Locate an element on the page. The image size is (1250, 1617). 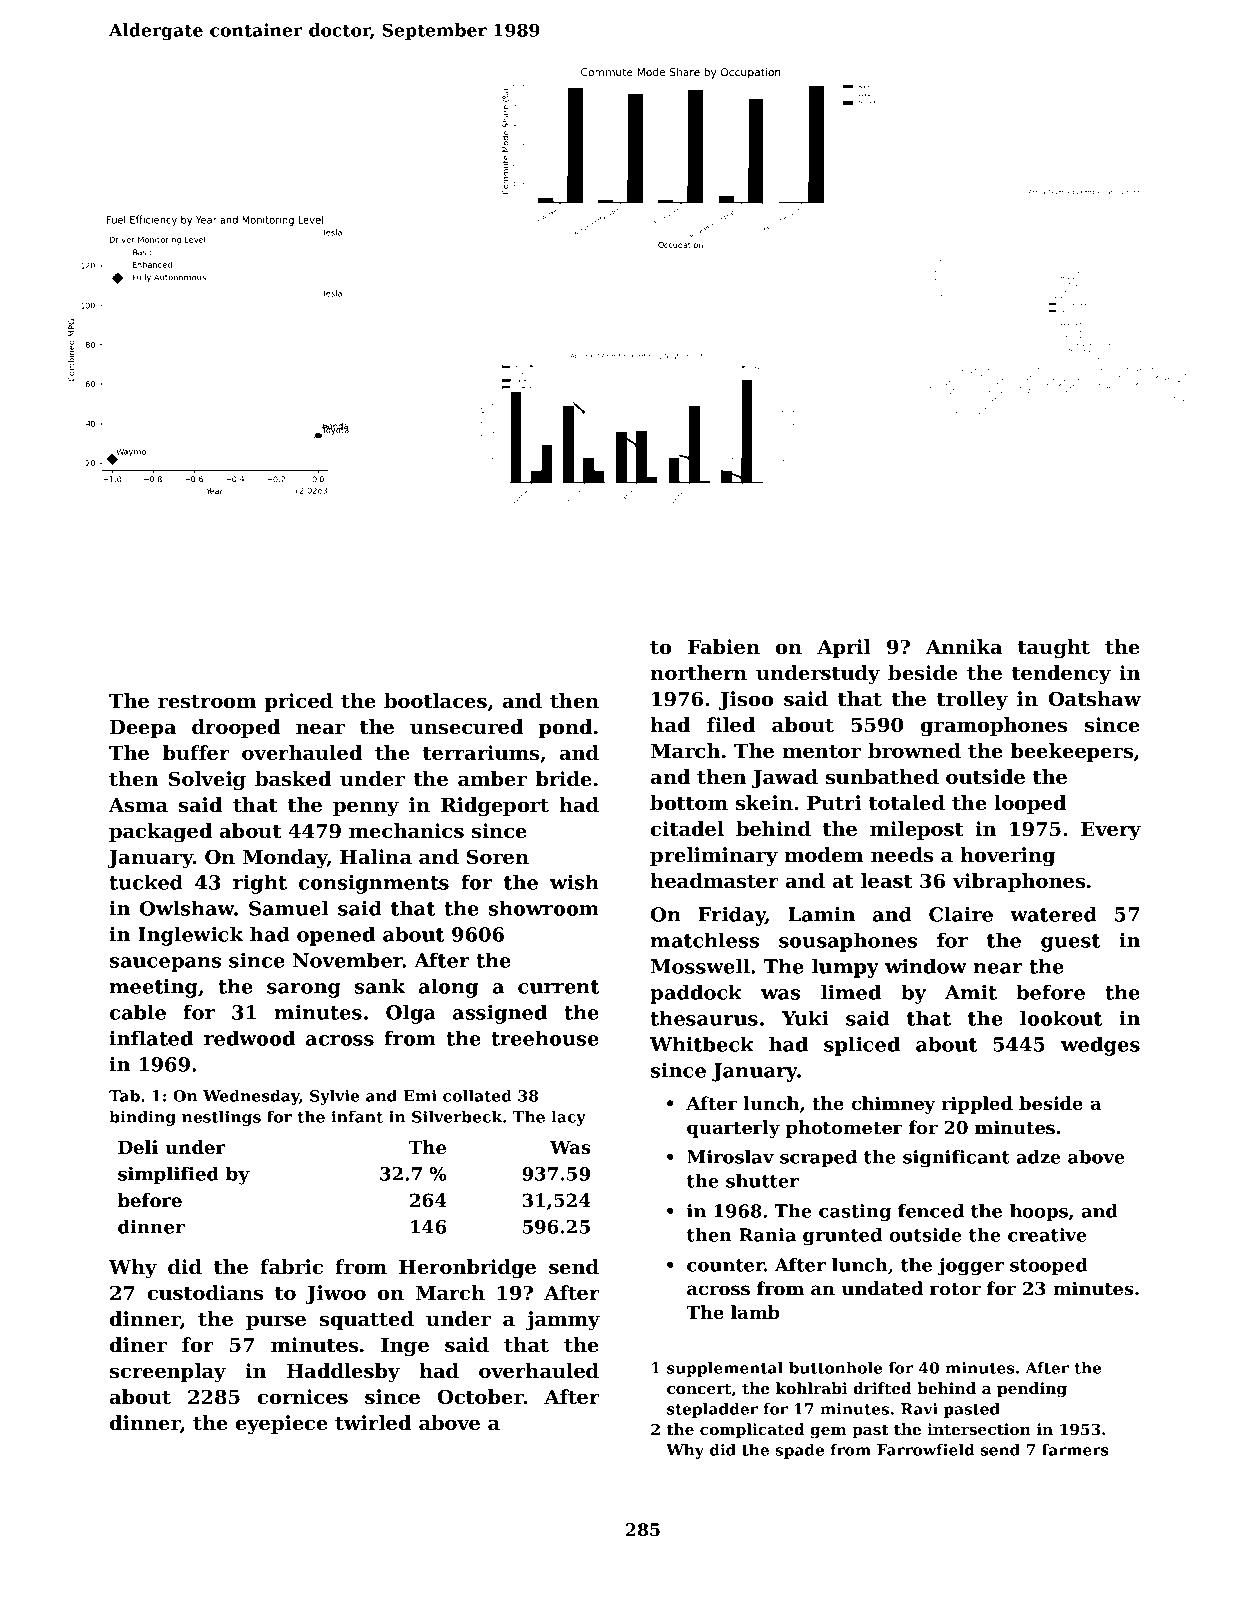
Heronbridge is located at coordinates (467, 1269).
